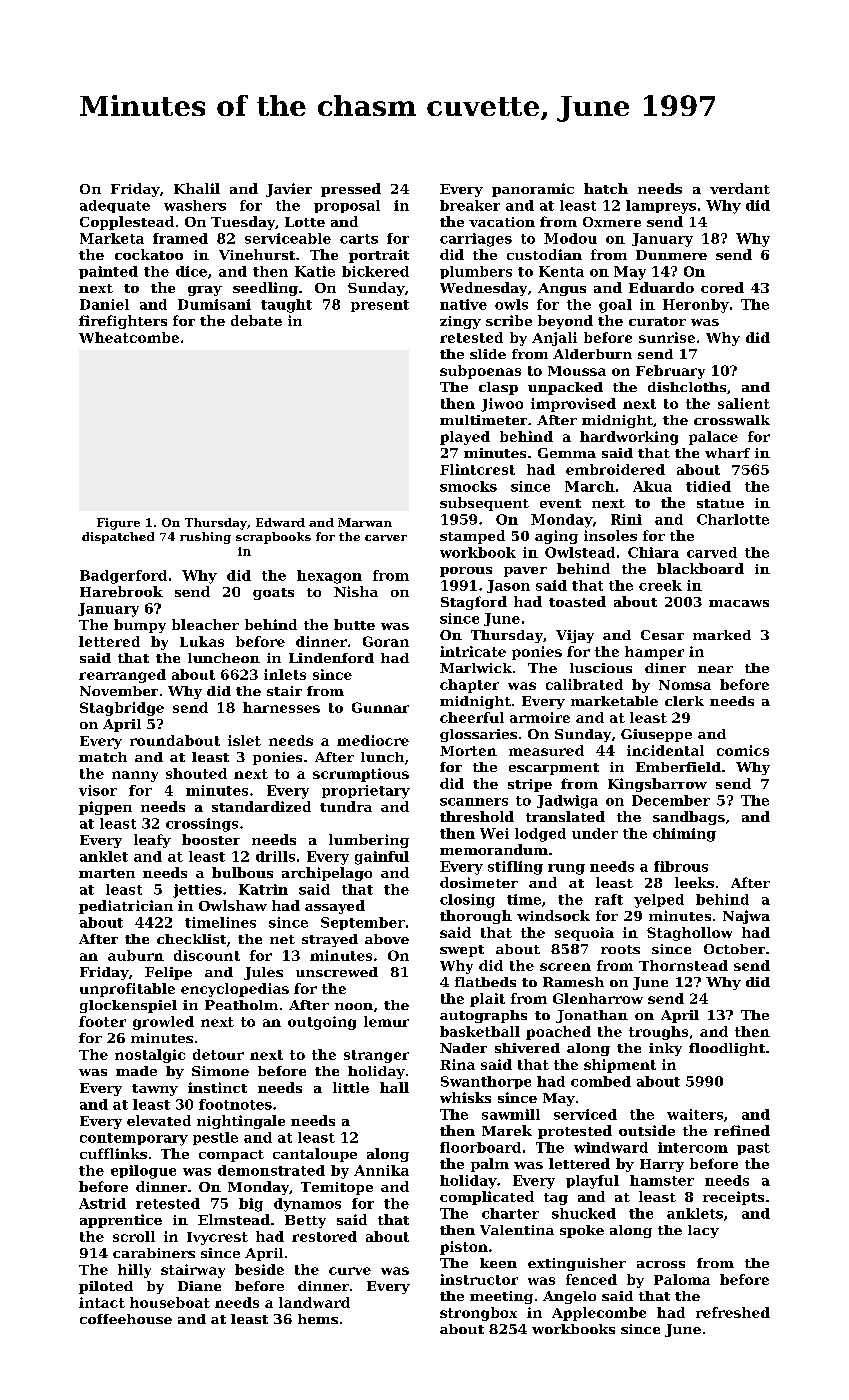 The height and width of the document is (1400, 849). I want to click on Staghollow, so click(689, 934).
